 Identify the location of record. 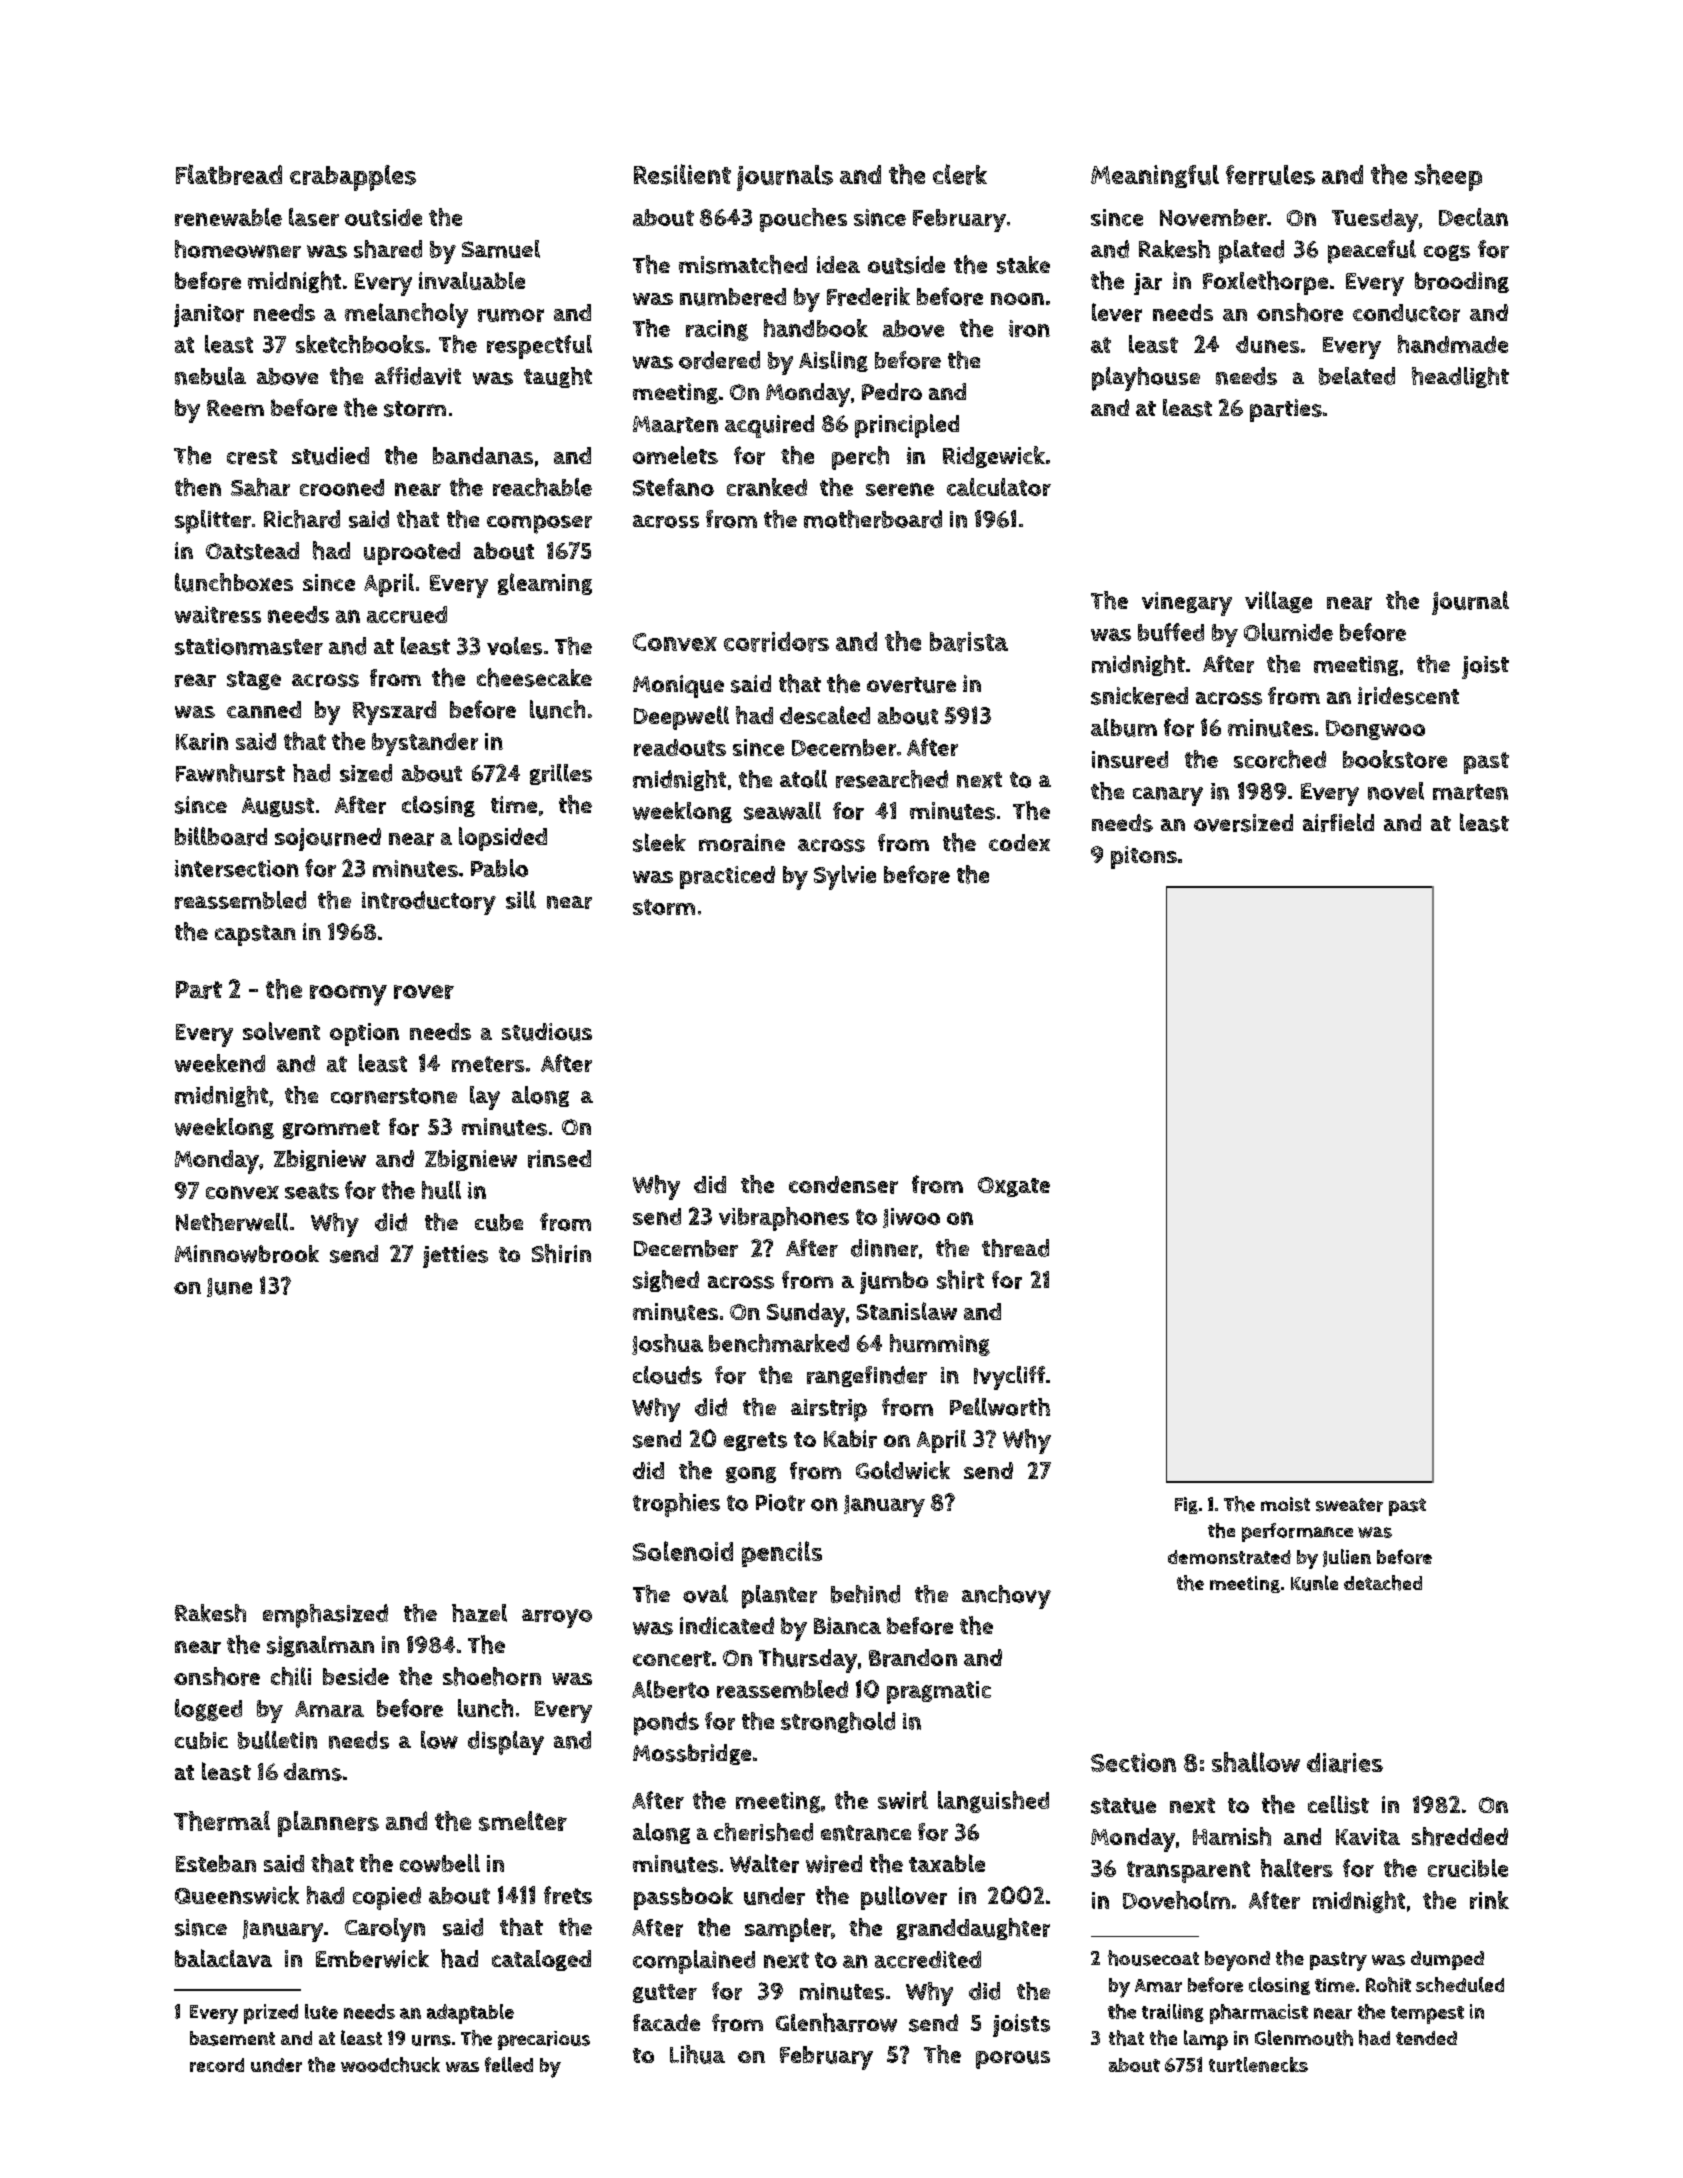
(217, 2065).
